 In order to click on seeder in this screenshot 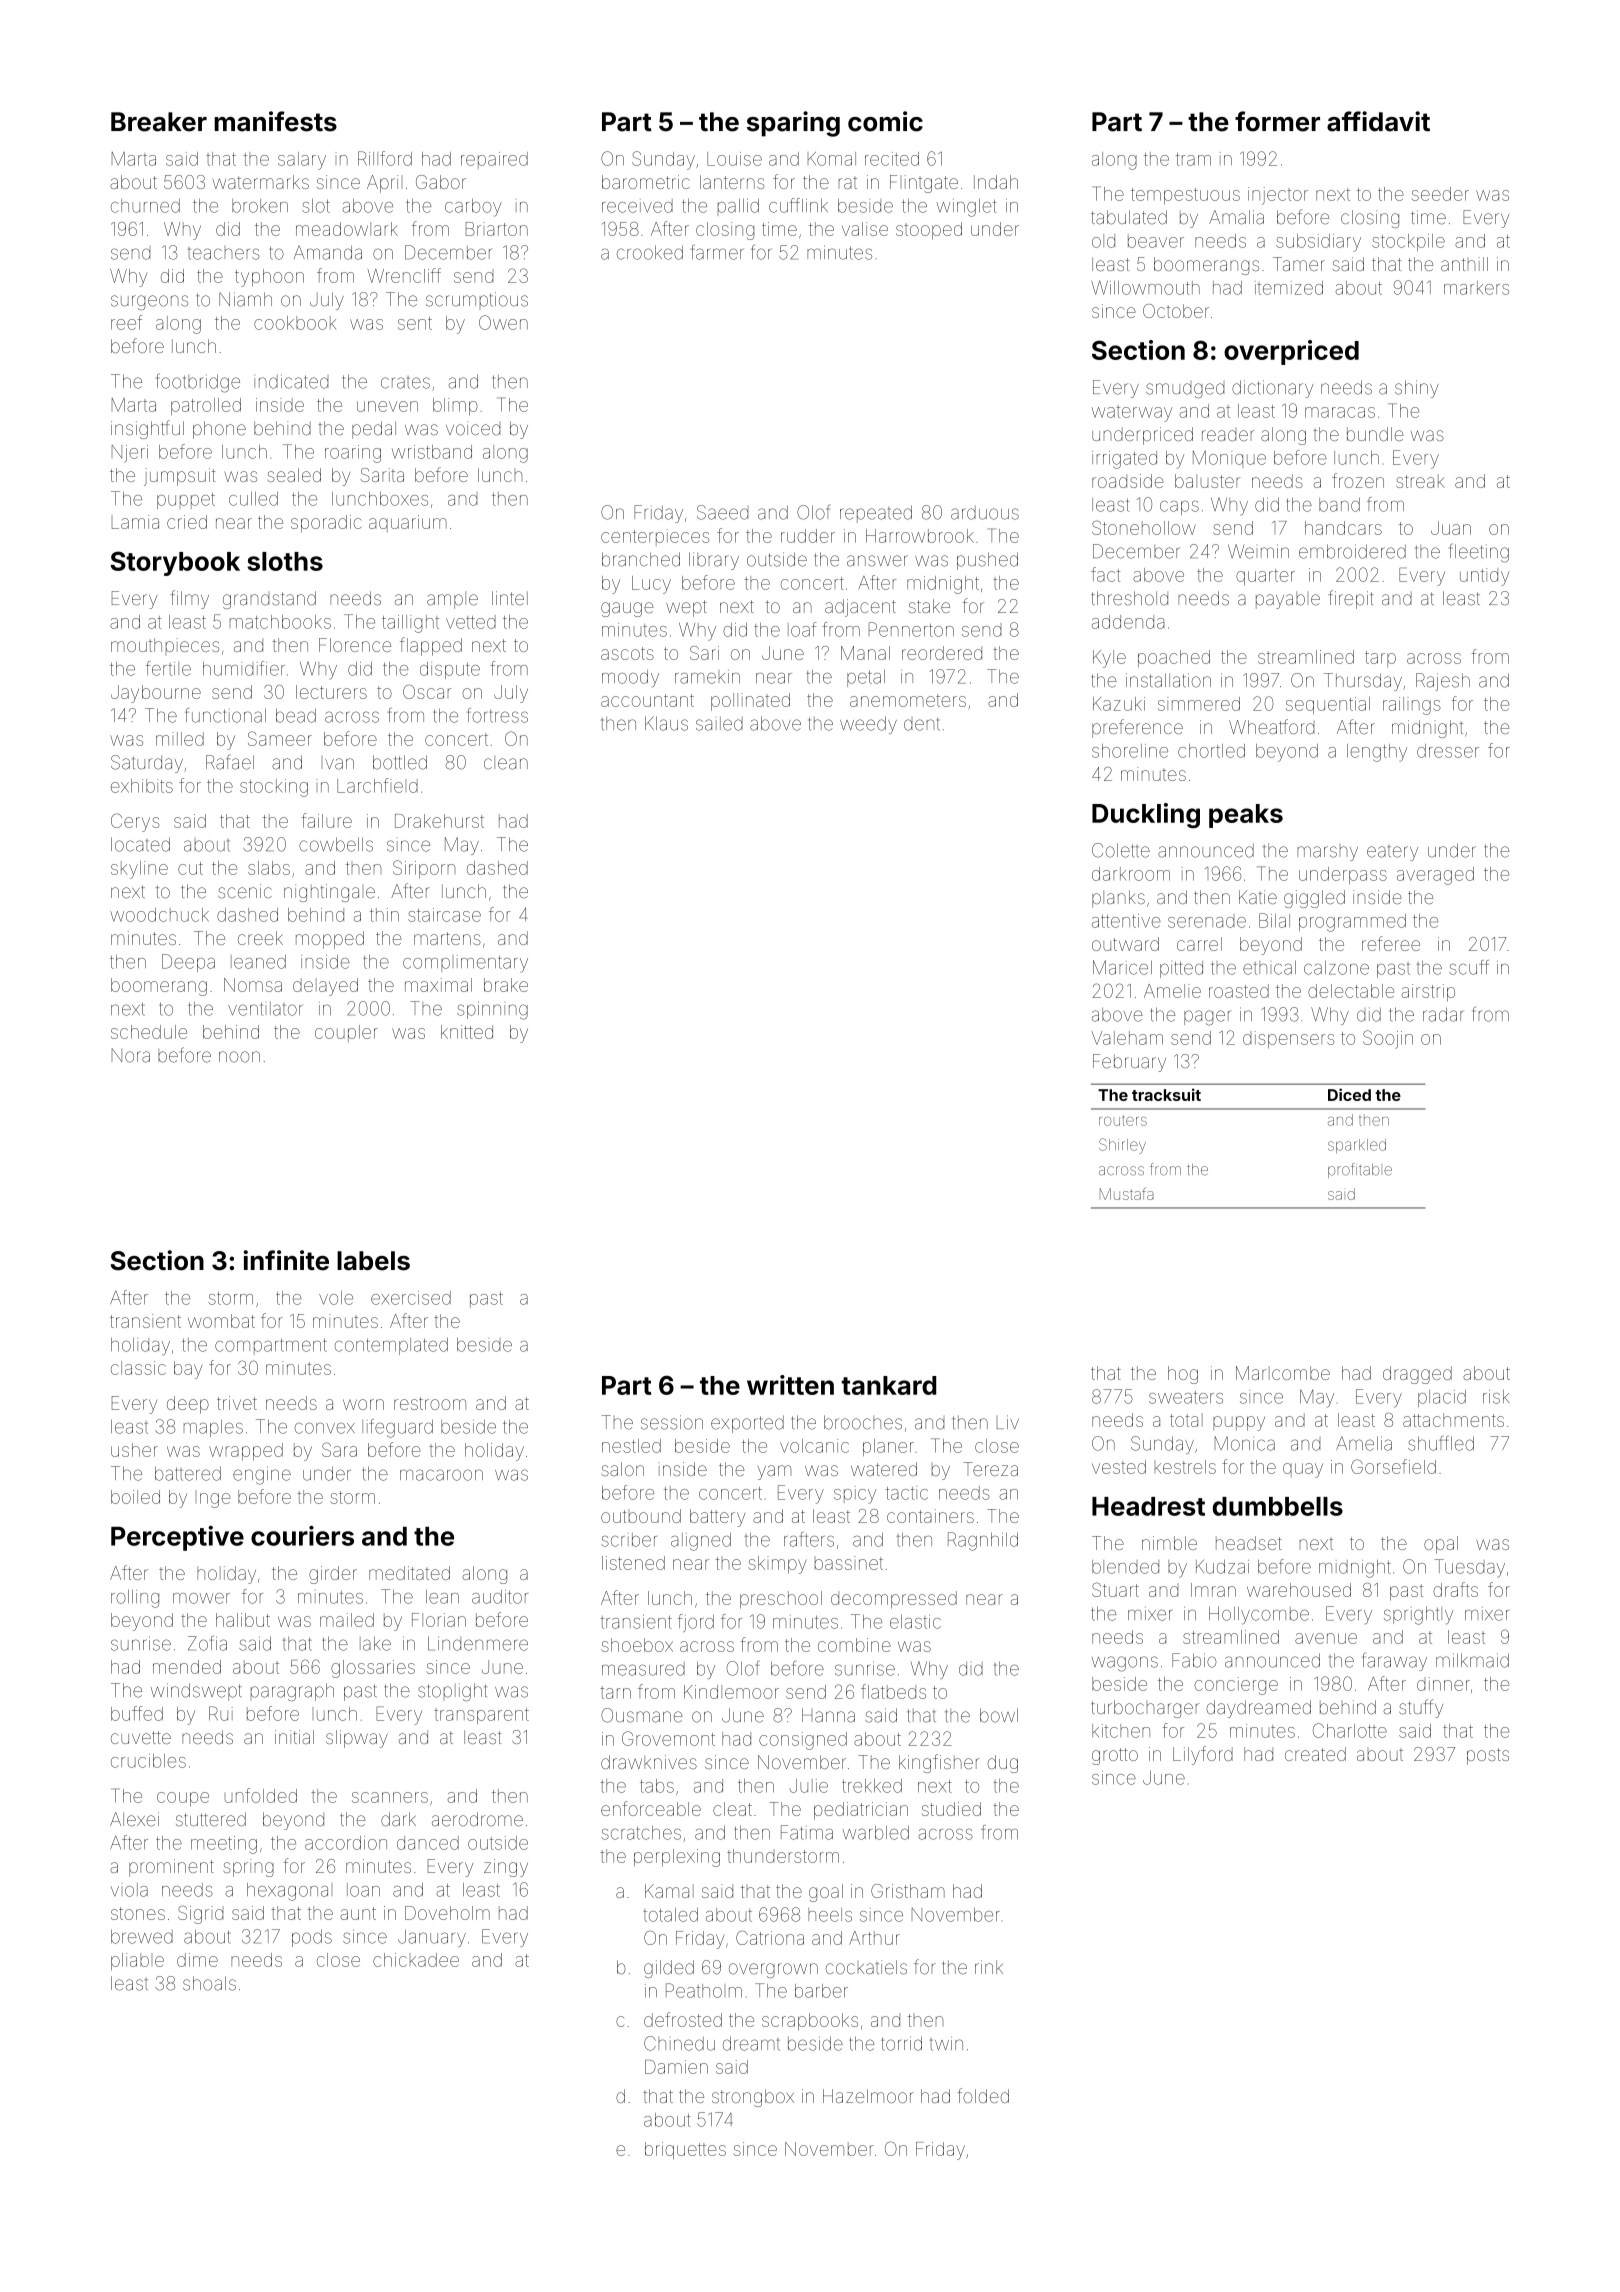, I will do `click(1440, 194)`.
